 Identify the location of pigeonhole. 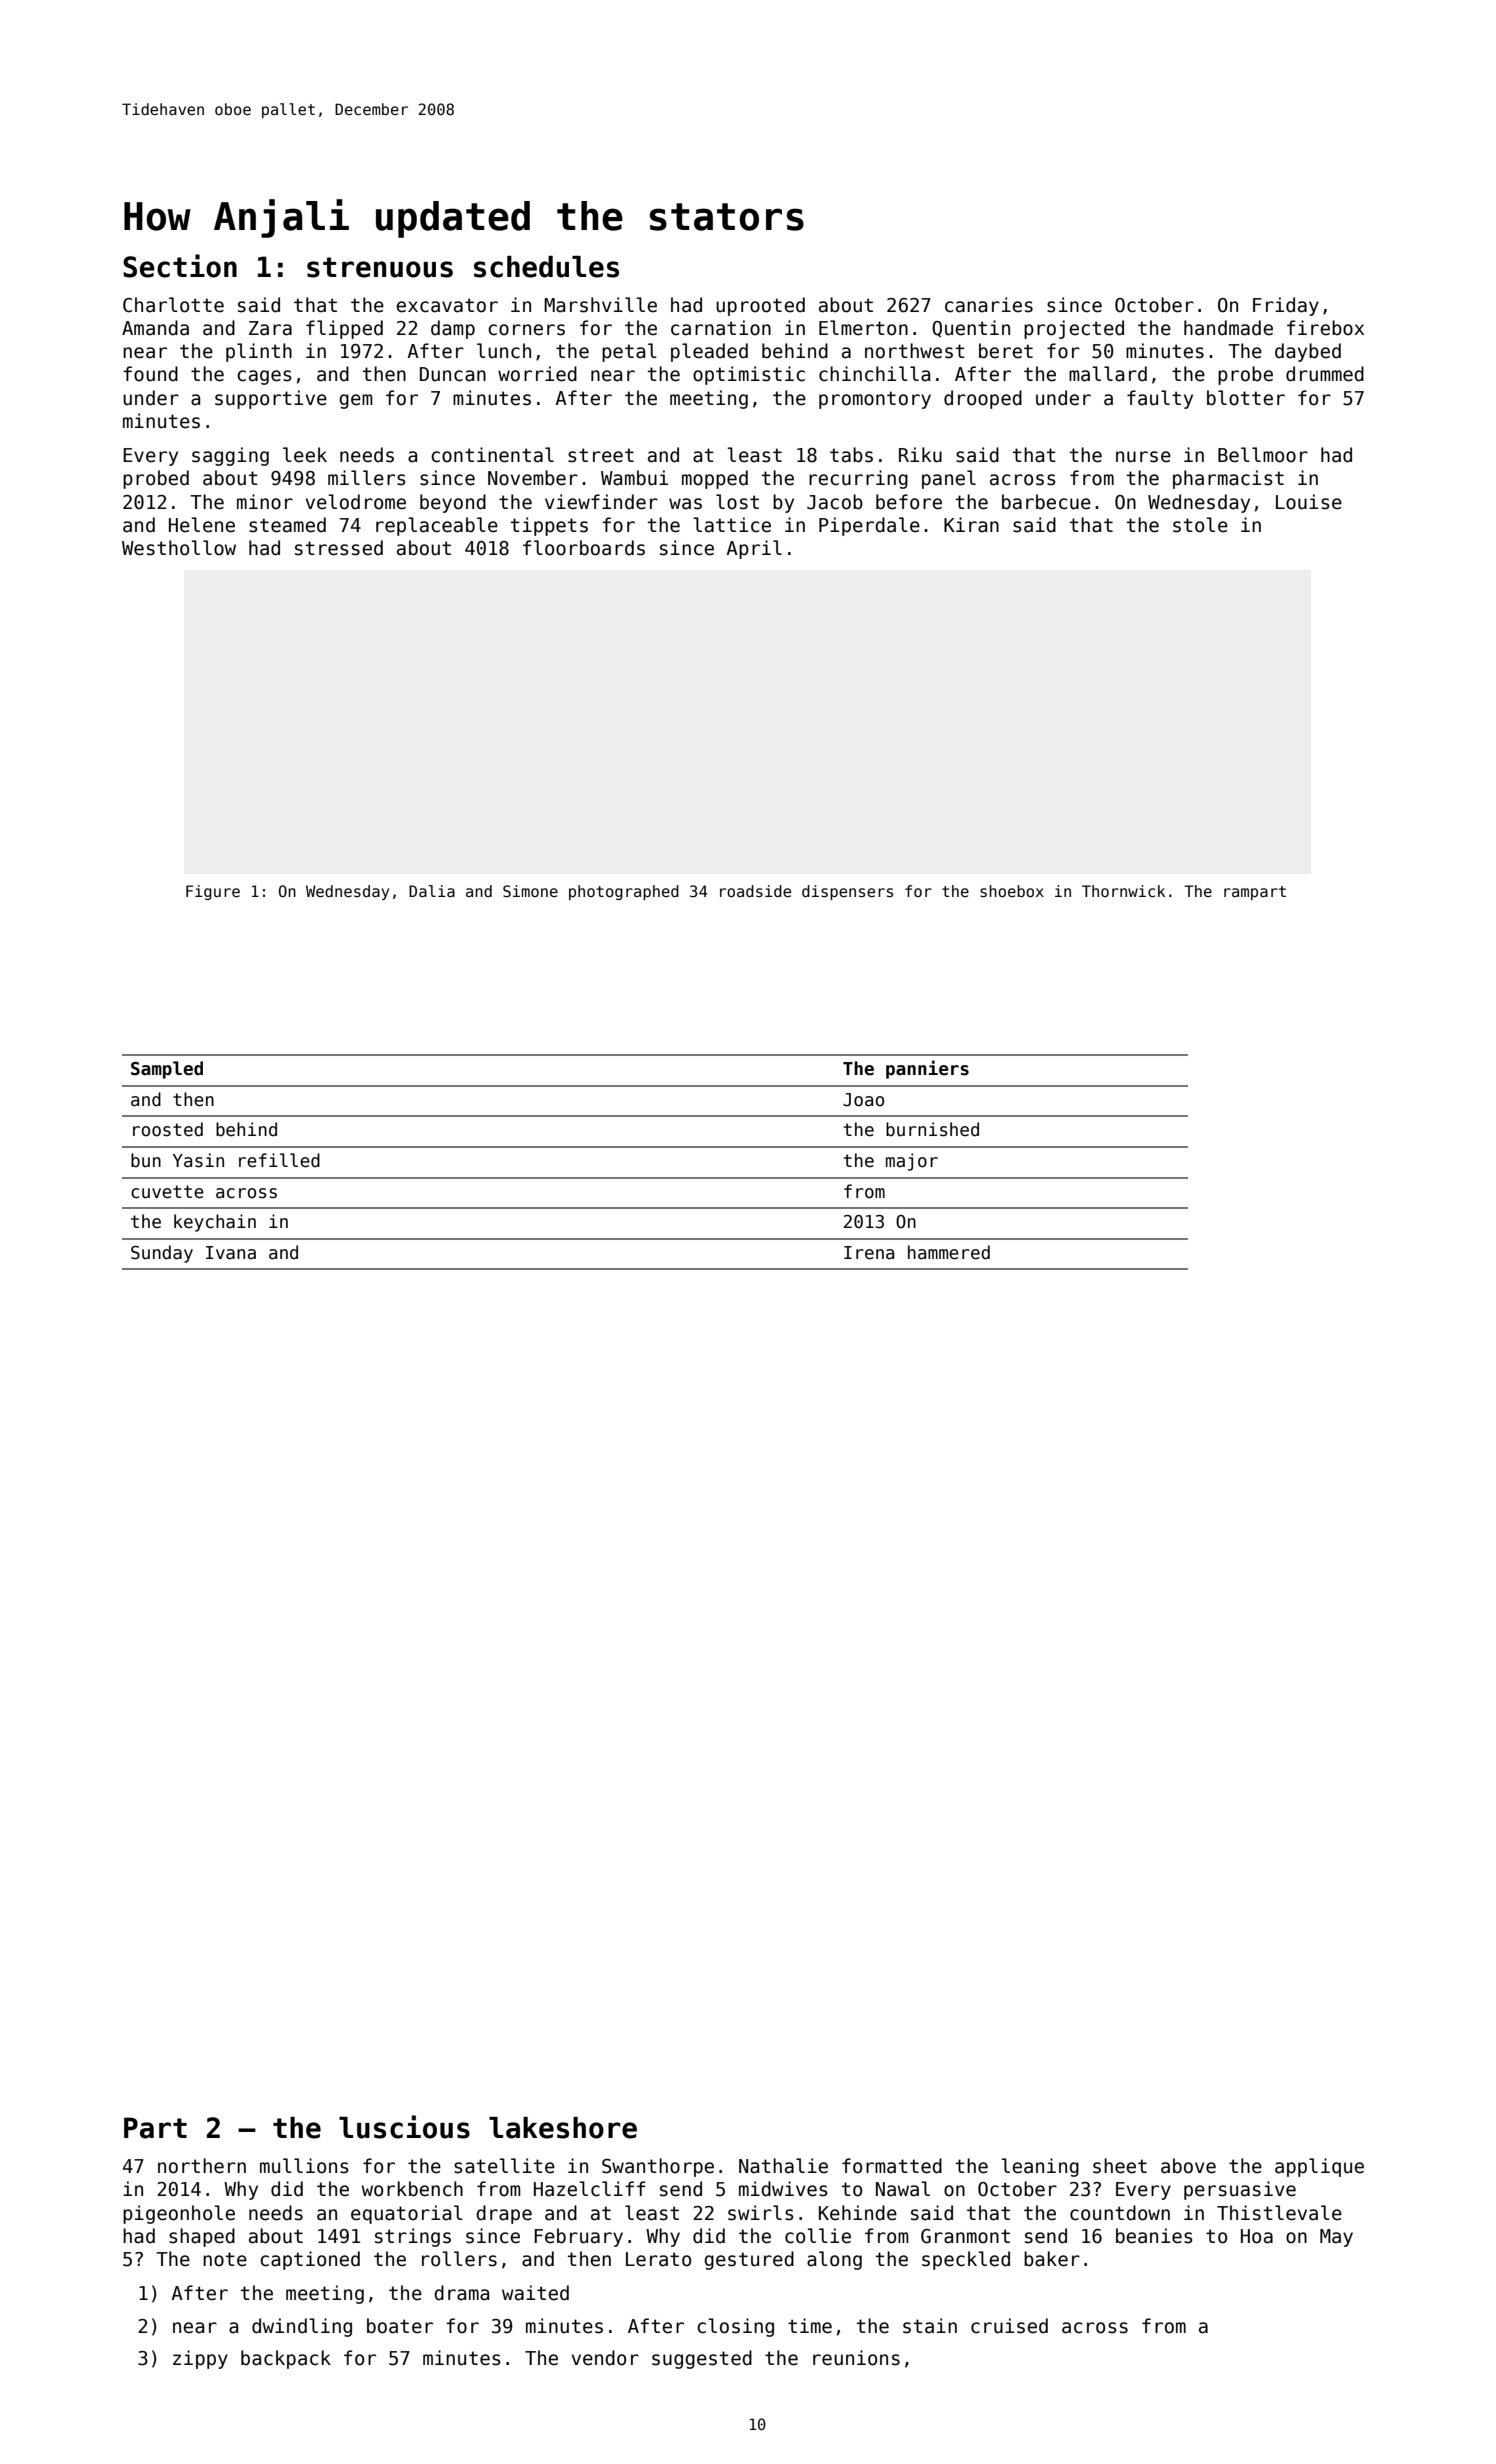
(179, 2214).
